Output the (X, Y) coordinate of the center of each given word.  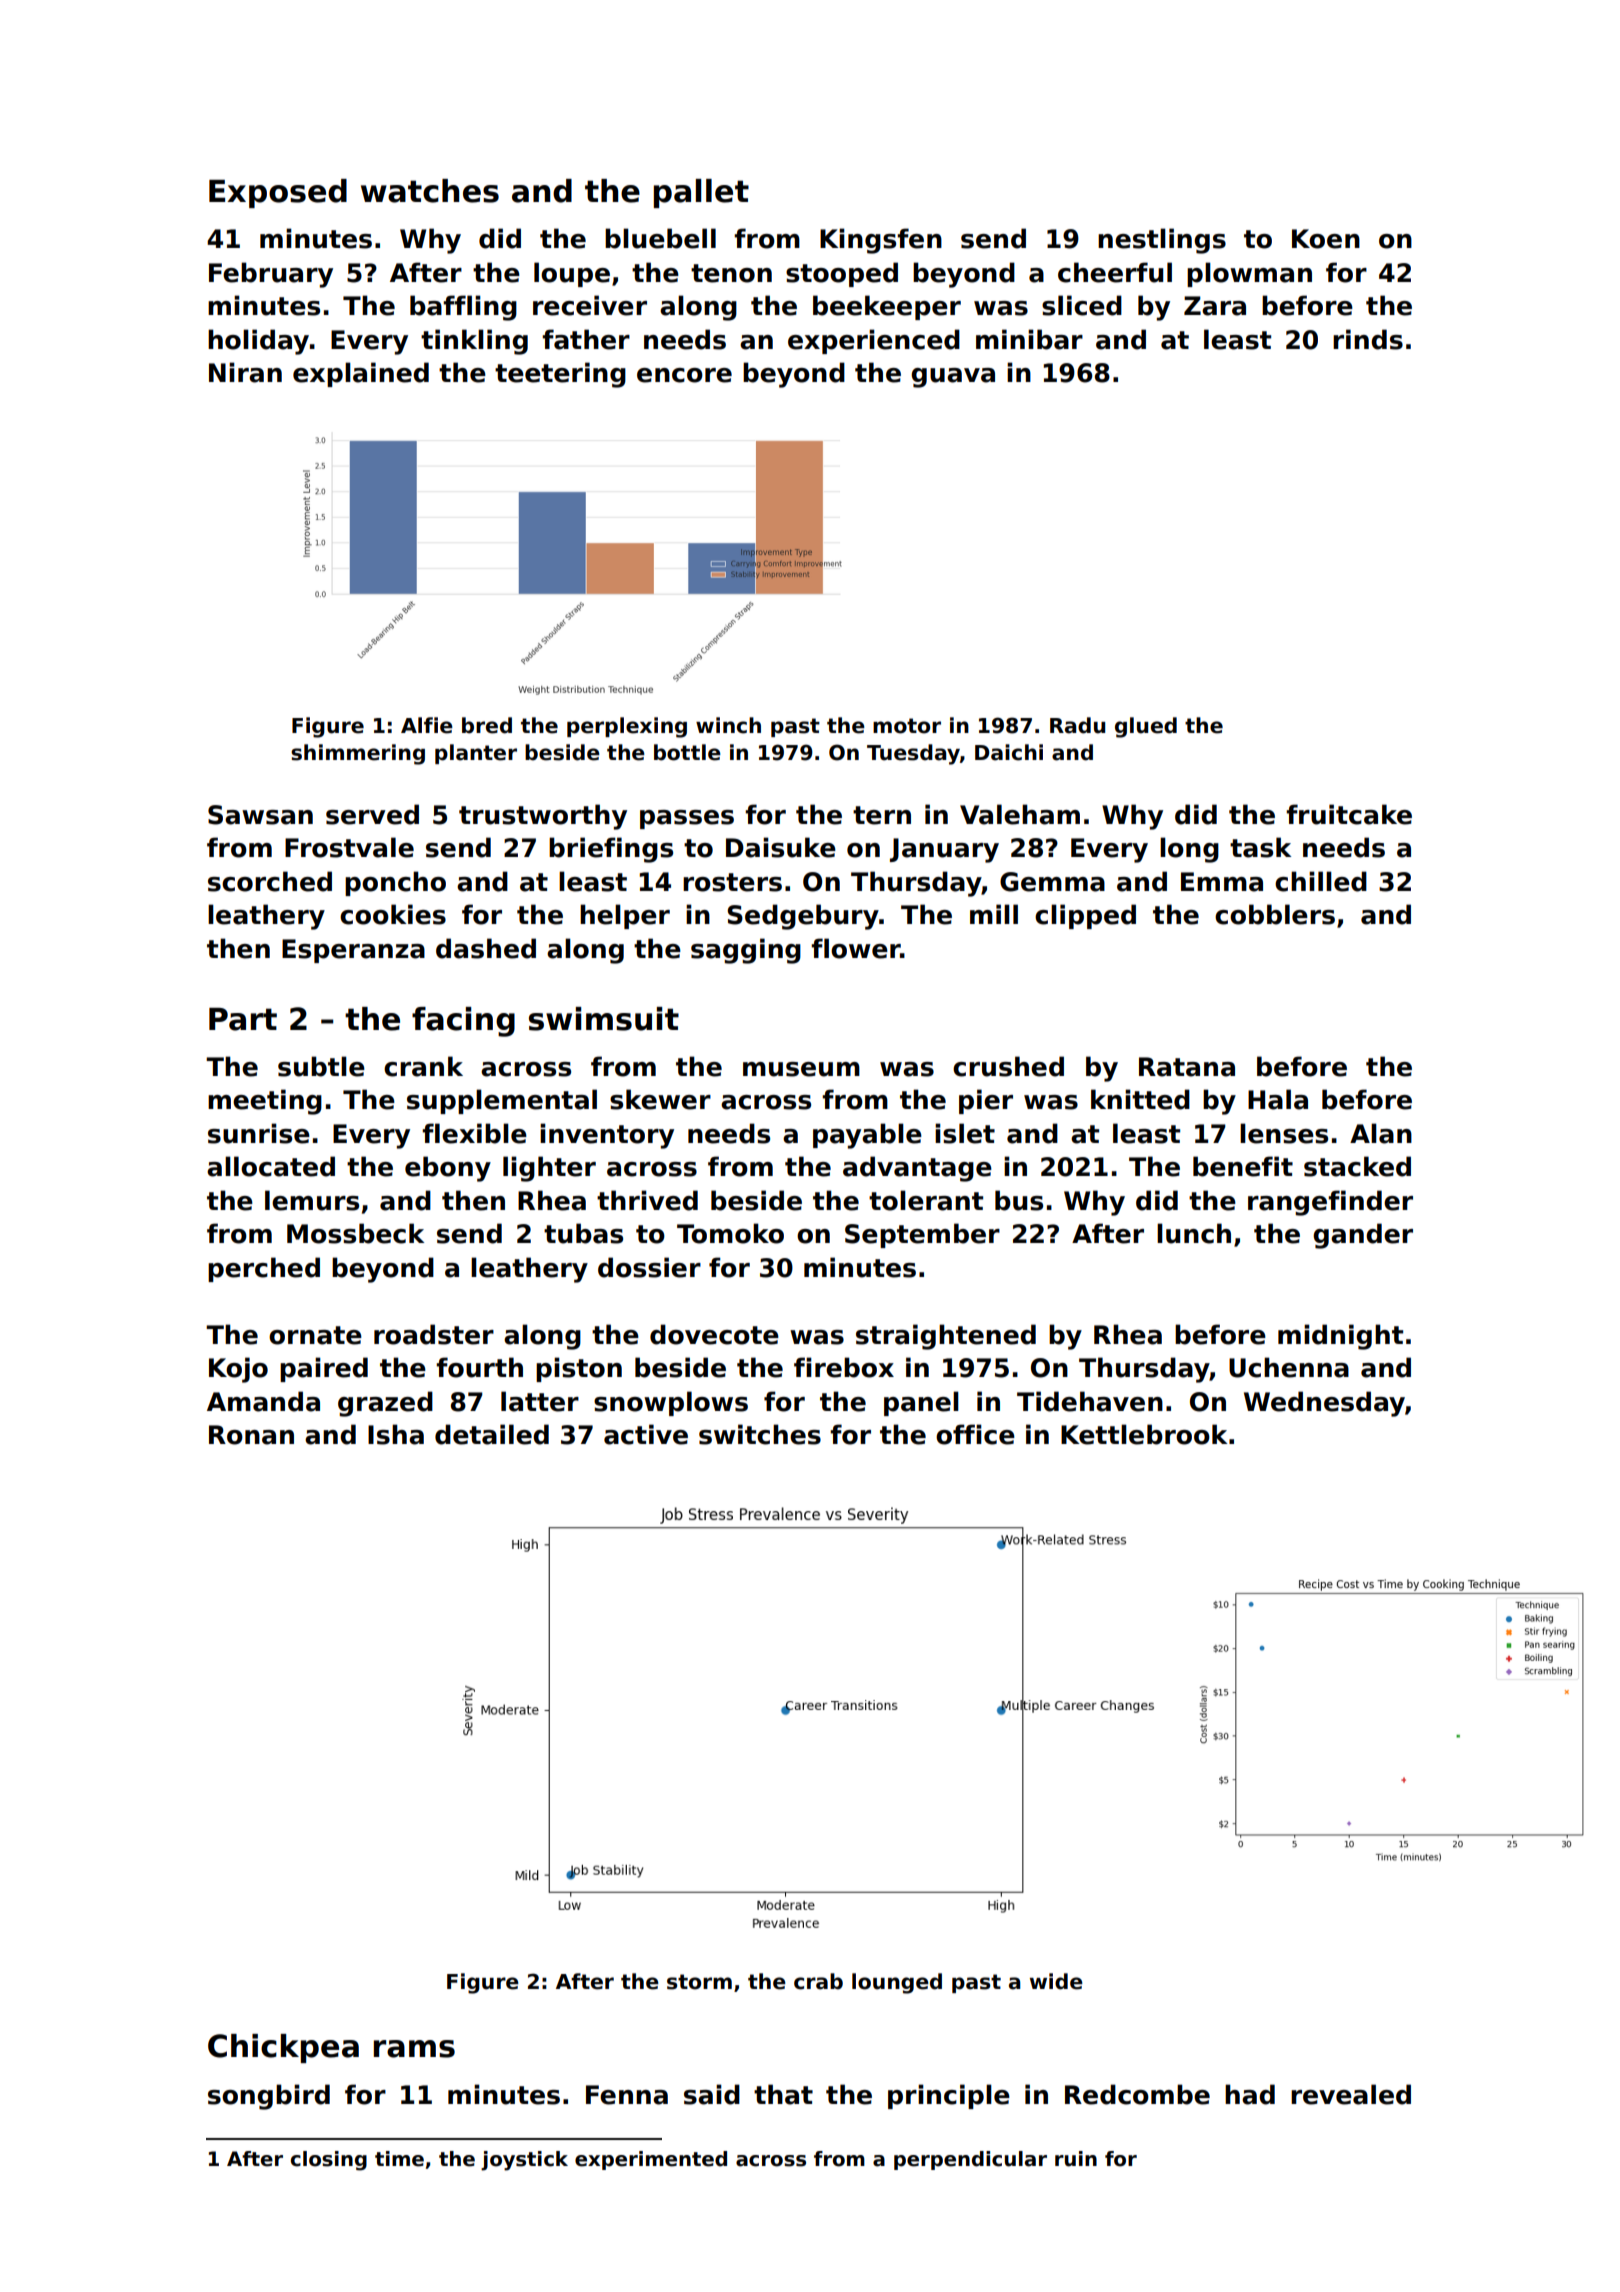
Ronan (251, 1435)
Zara (1215, 306)
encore (684, 375)
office (975, 1434)
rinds (1368, 339)
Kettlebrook (1144, 1434)
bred (487, 725)
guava (953, 378)
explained (361, 374)
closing (329, 2161)
